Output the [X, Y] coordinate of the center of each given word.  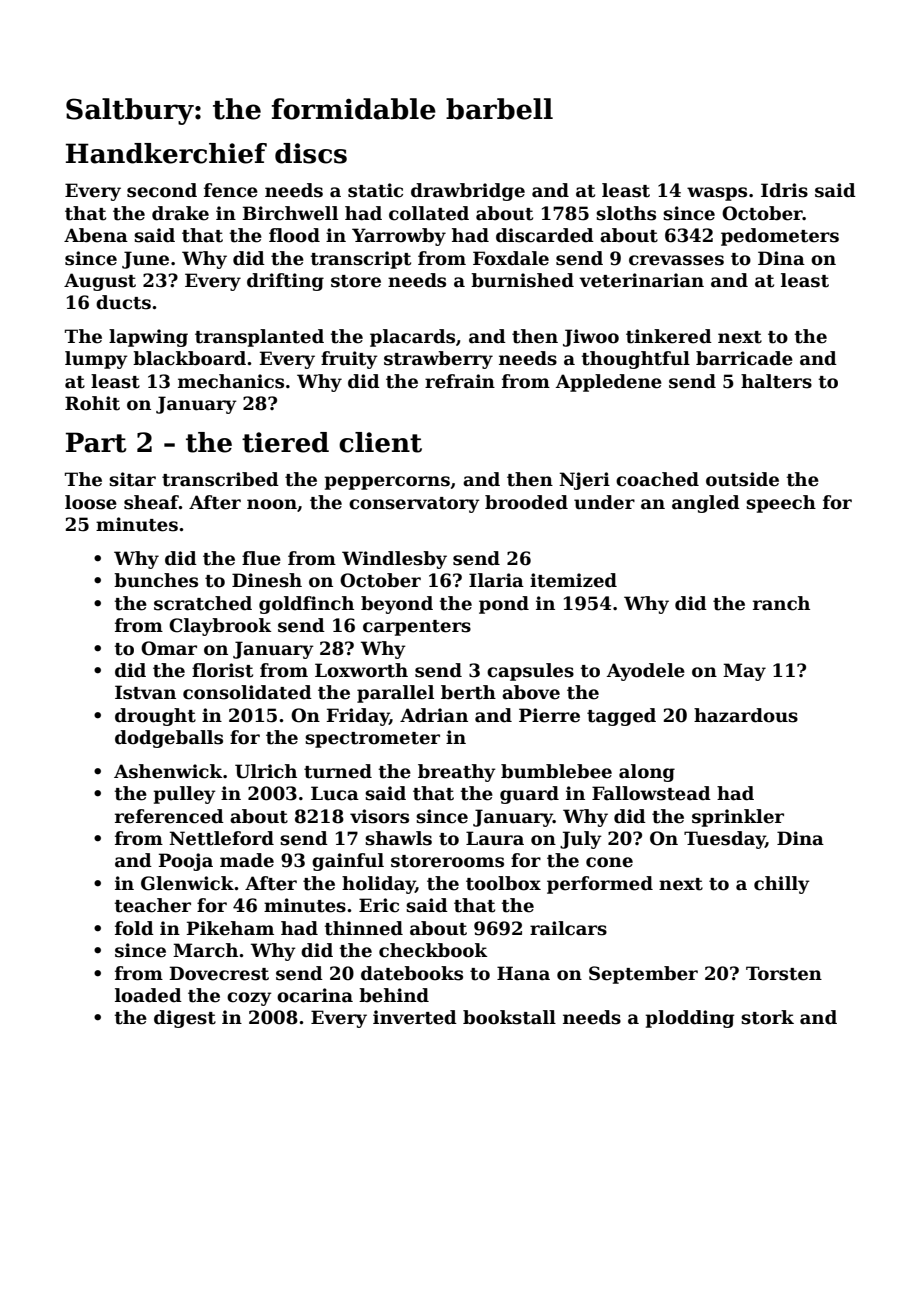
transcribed [220, 479]
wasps [717, 194]
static [375, 190]
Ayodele [646, 672]
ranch [781, 603]
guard [529, 795]
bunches [156, 580]
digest [185, 1019]
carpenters [417, 628]
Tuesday [724, 840]
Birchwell [290, 213]
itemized [573, 580]
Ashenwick [168, 771]
